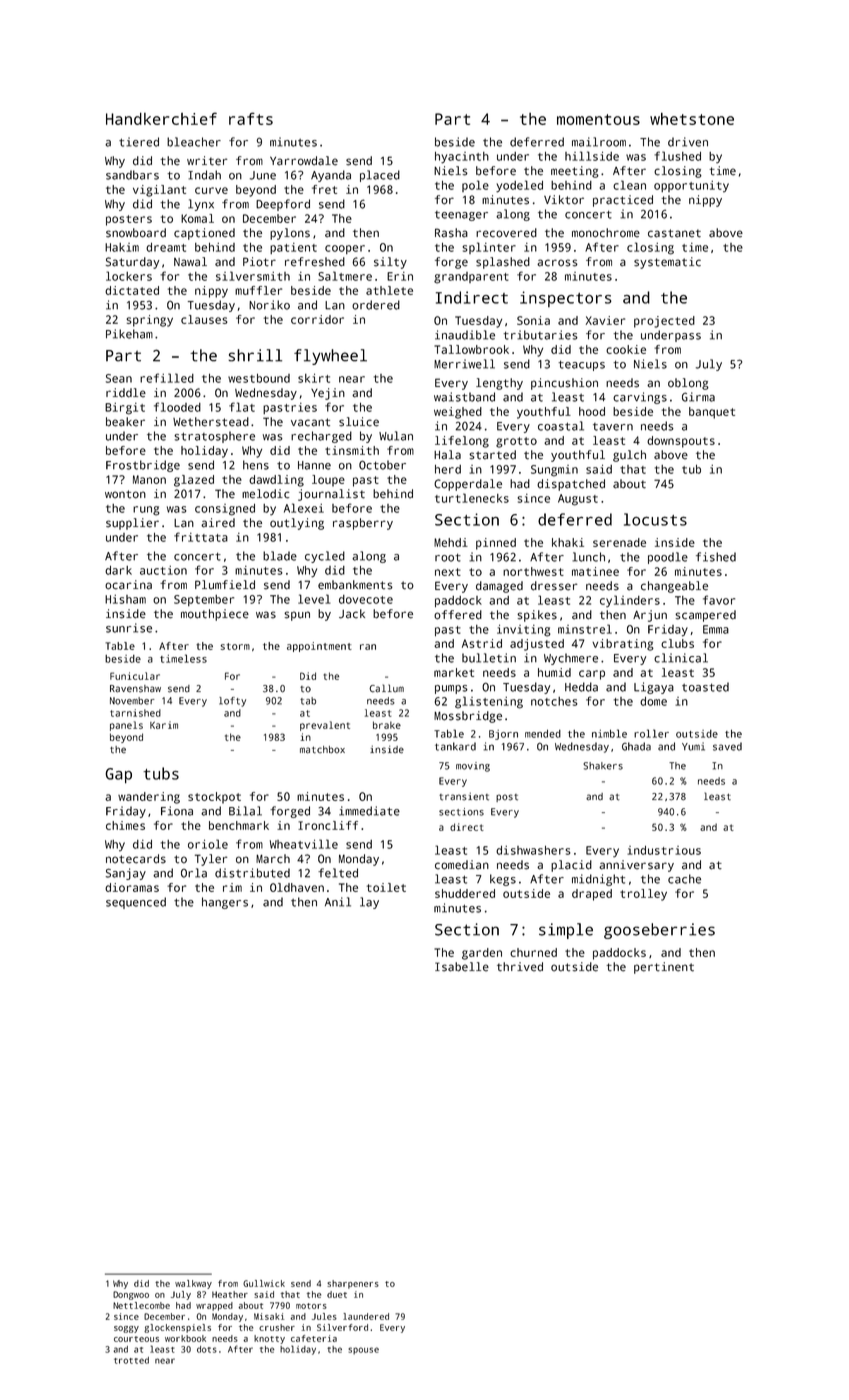  Describe the element at coordinates (564, 200) in the screenshot. I see `Viktor` at that location.
